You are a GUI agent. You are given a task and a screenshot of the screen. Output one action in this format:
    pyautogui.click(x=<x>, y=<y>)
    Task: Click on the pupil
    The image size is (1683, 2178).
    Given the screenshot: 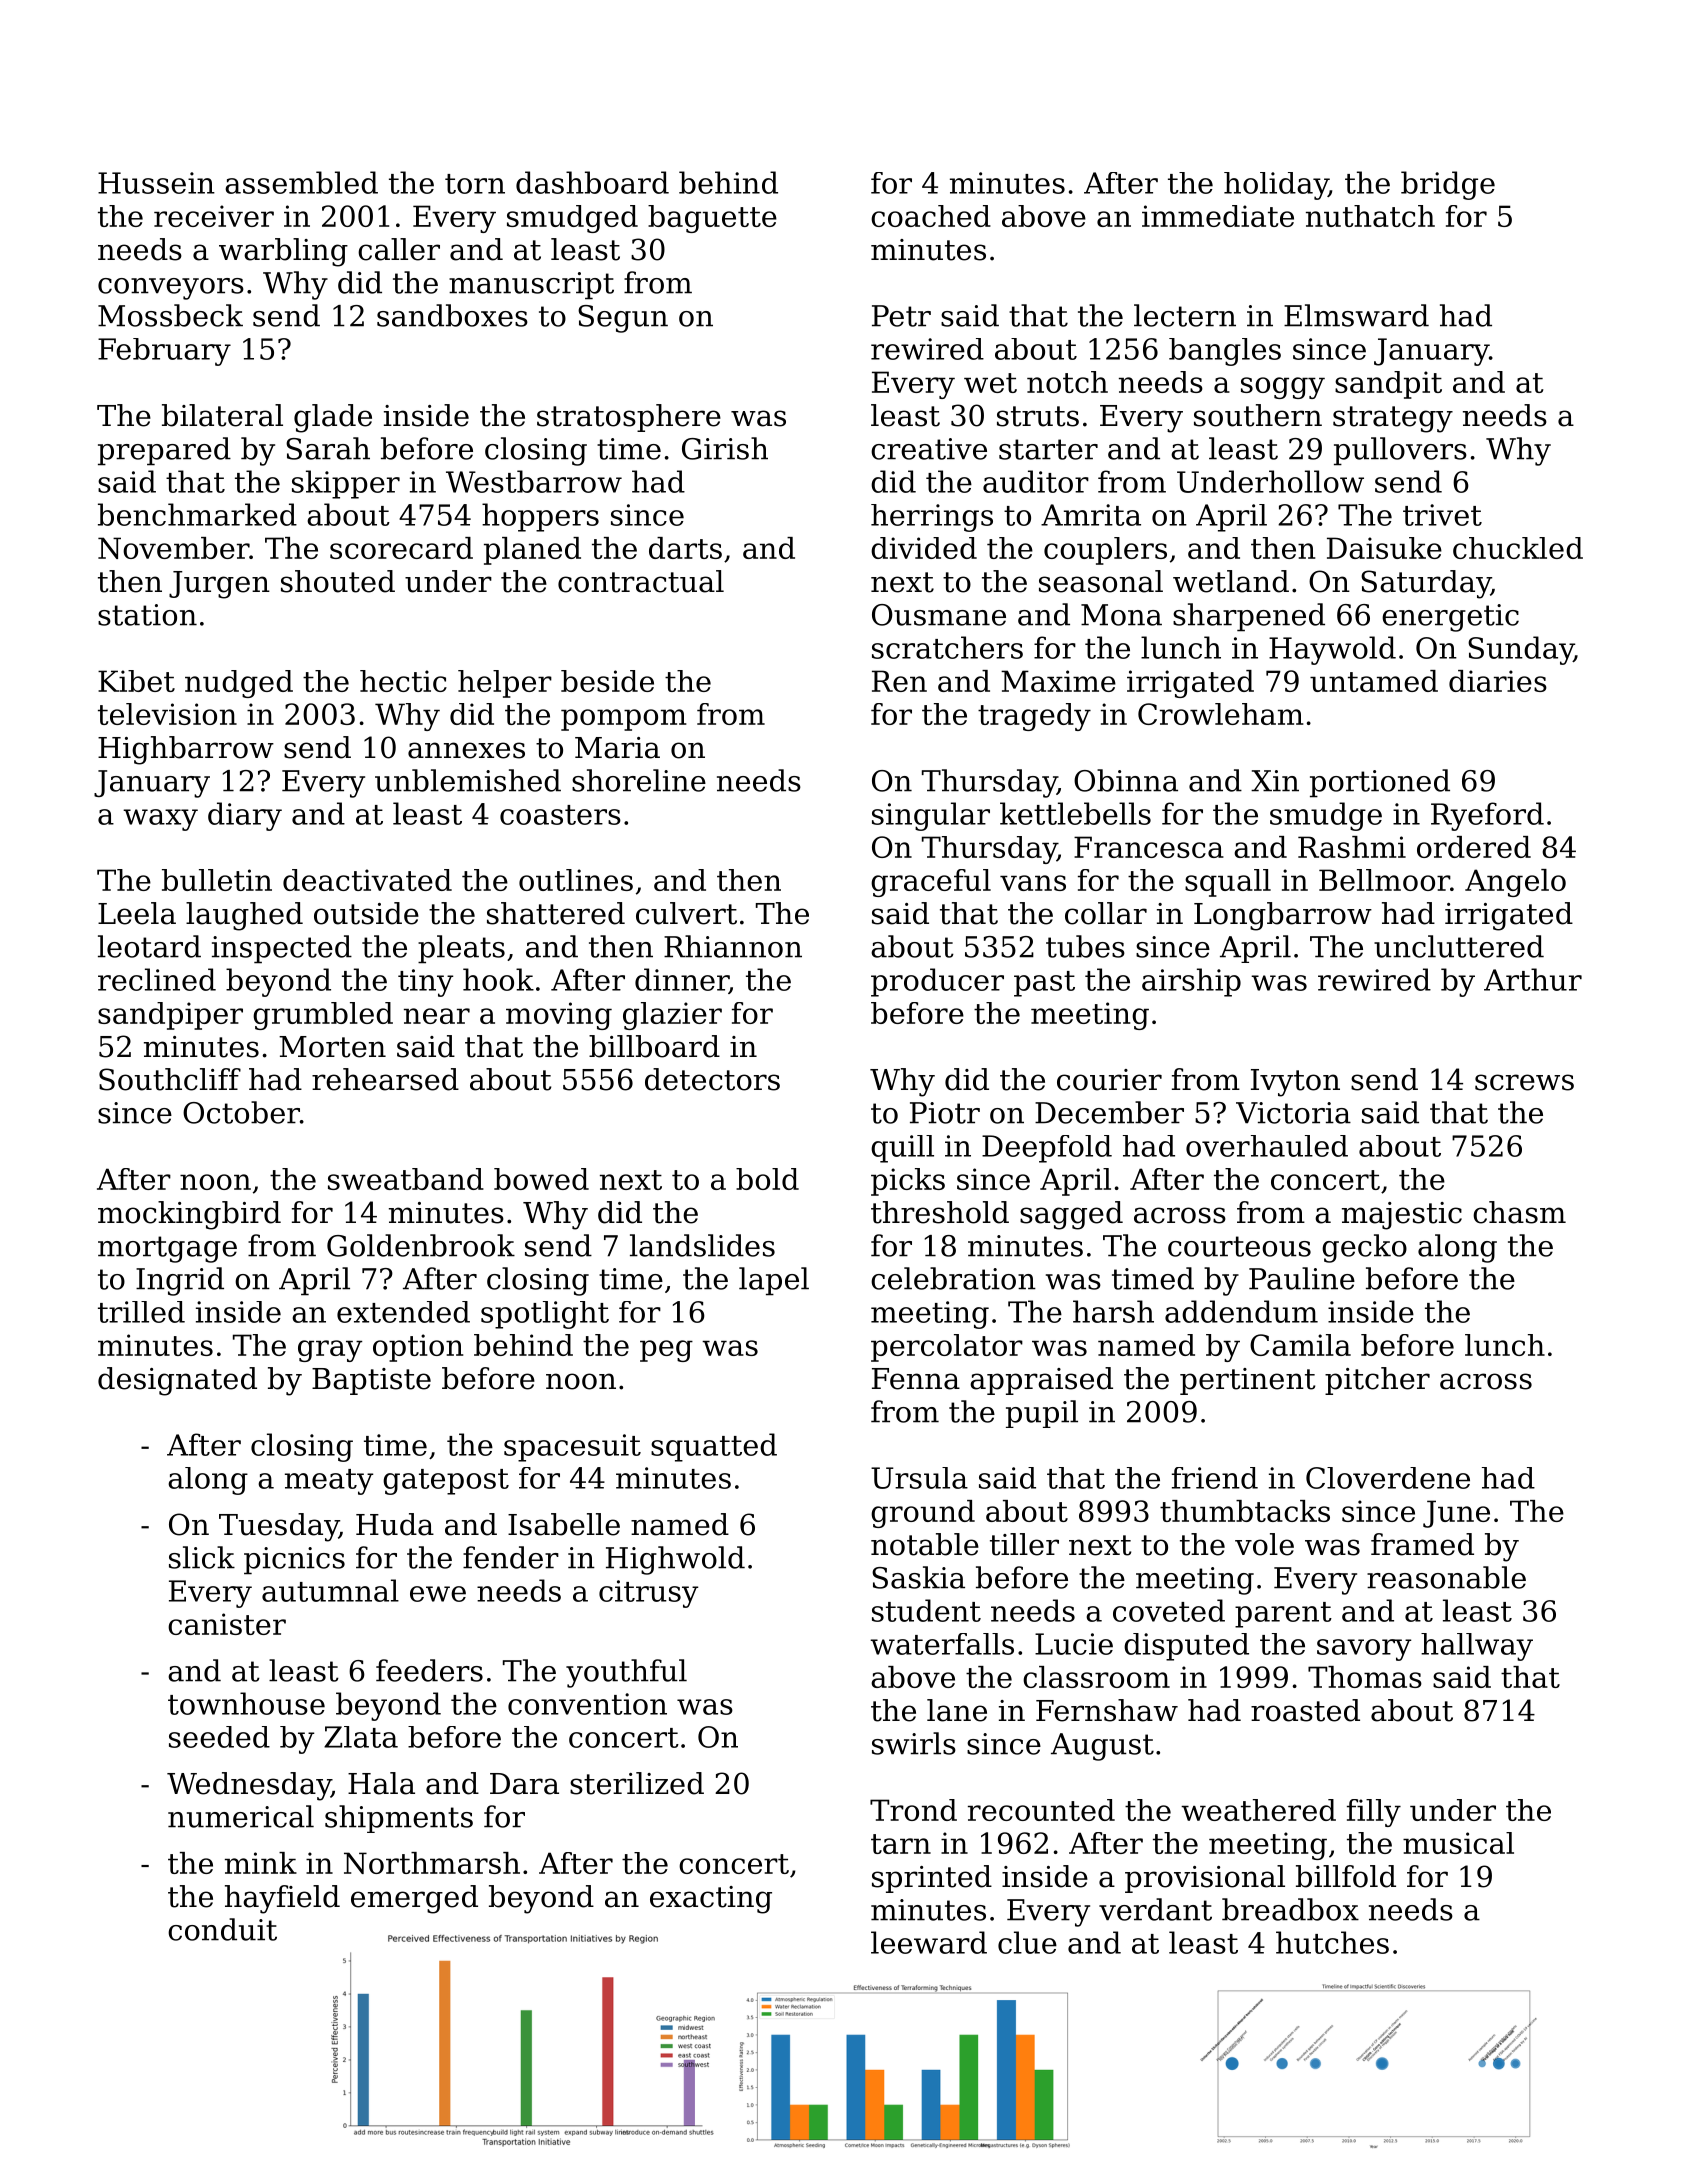 What is the action you would take?
    pyautogui.click(x=1042, y=1414)
